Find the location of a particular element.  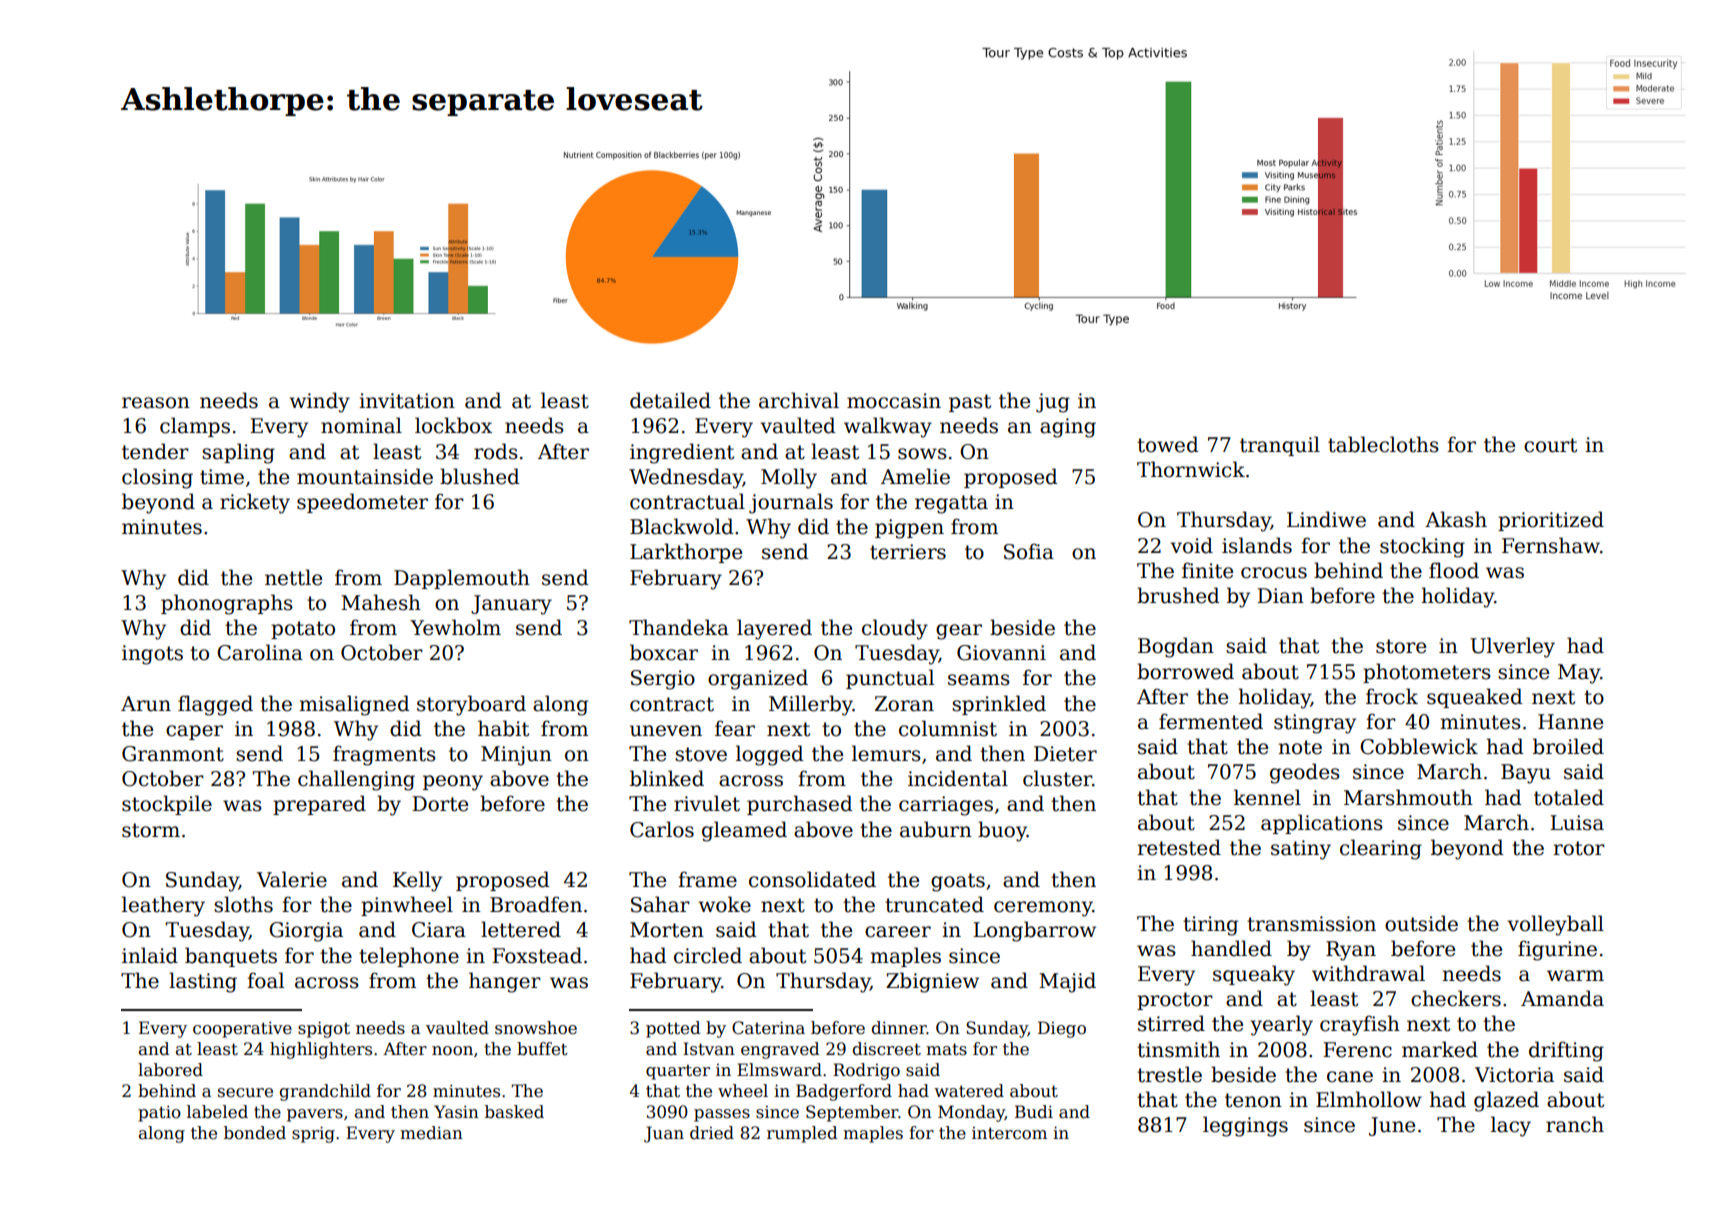

lacy is located at coordinates (1511, 1126).
